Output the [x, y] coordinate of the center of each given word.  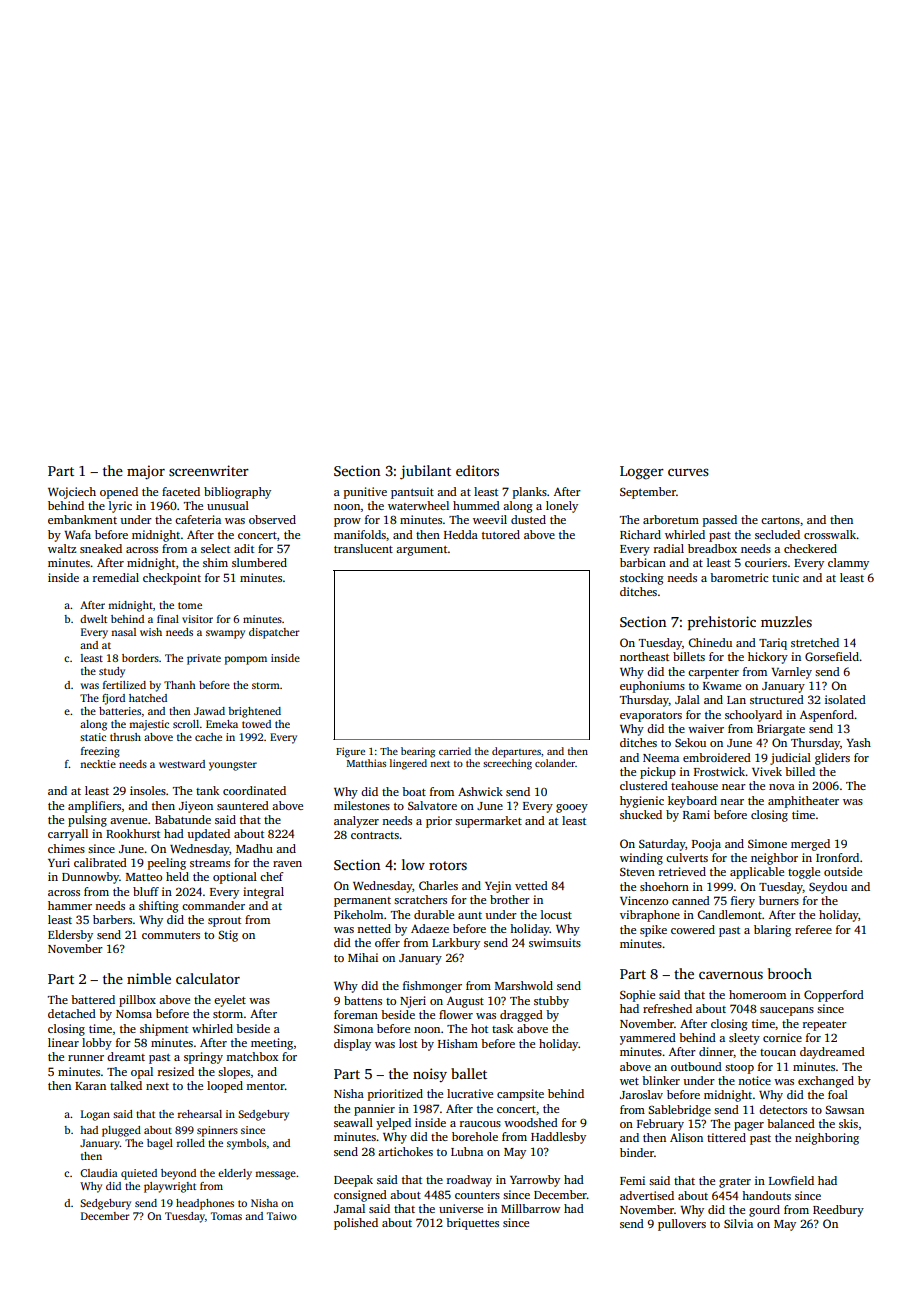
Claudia [99, 1173]
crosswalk [830, 534]
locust [556, 914]
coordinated [254, 790]
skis [848, 1123]
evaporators [651, 717]
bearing [418, 752]
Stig [228, 936]
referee [813, 929]
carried [455, 751]
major [146, 472]
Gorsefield [832, 656]
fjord [113, 699]
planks [530, 493]
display [352, 1045]
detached [72, 1013]
